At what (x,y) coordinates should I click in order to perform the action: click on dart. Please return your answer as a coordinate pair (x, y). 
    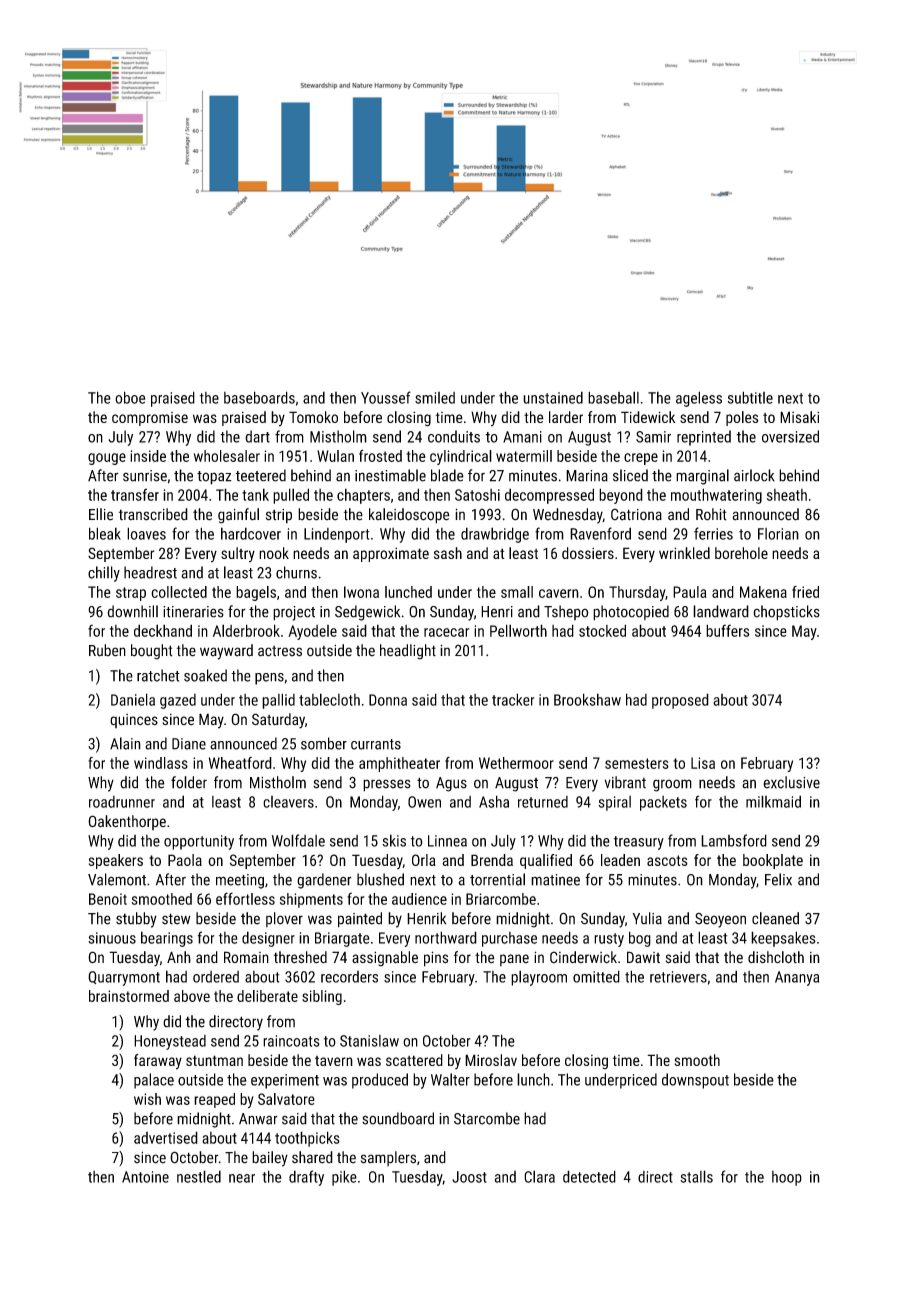
    Looking at the image, I should click on (257, 436).
